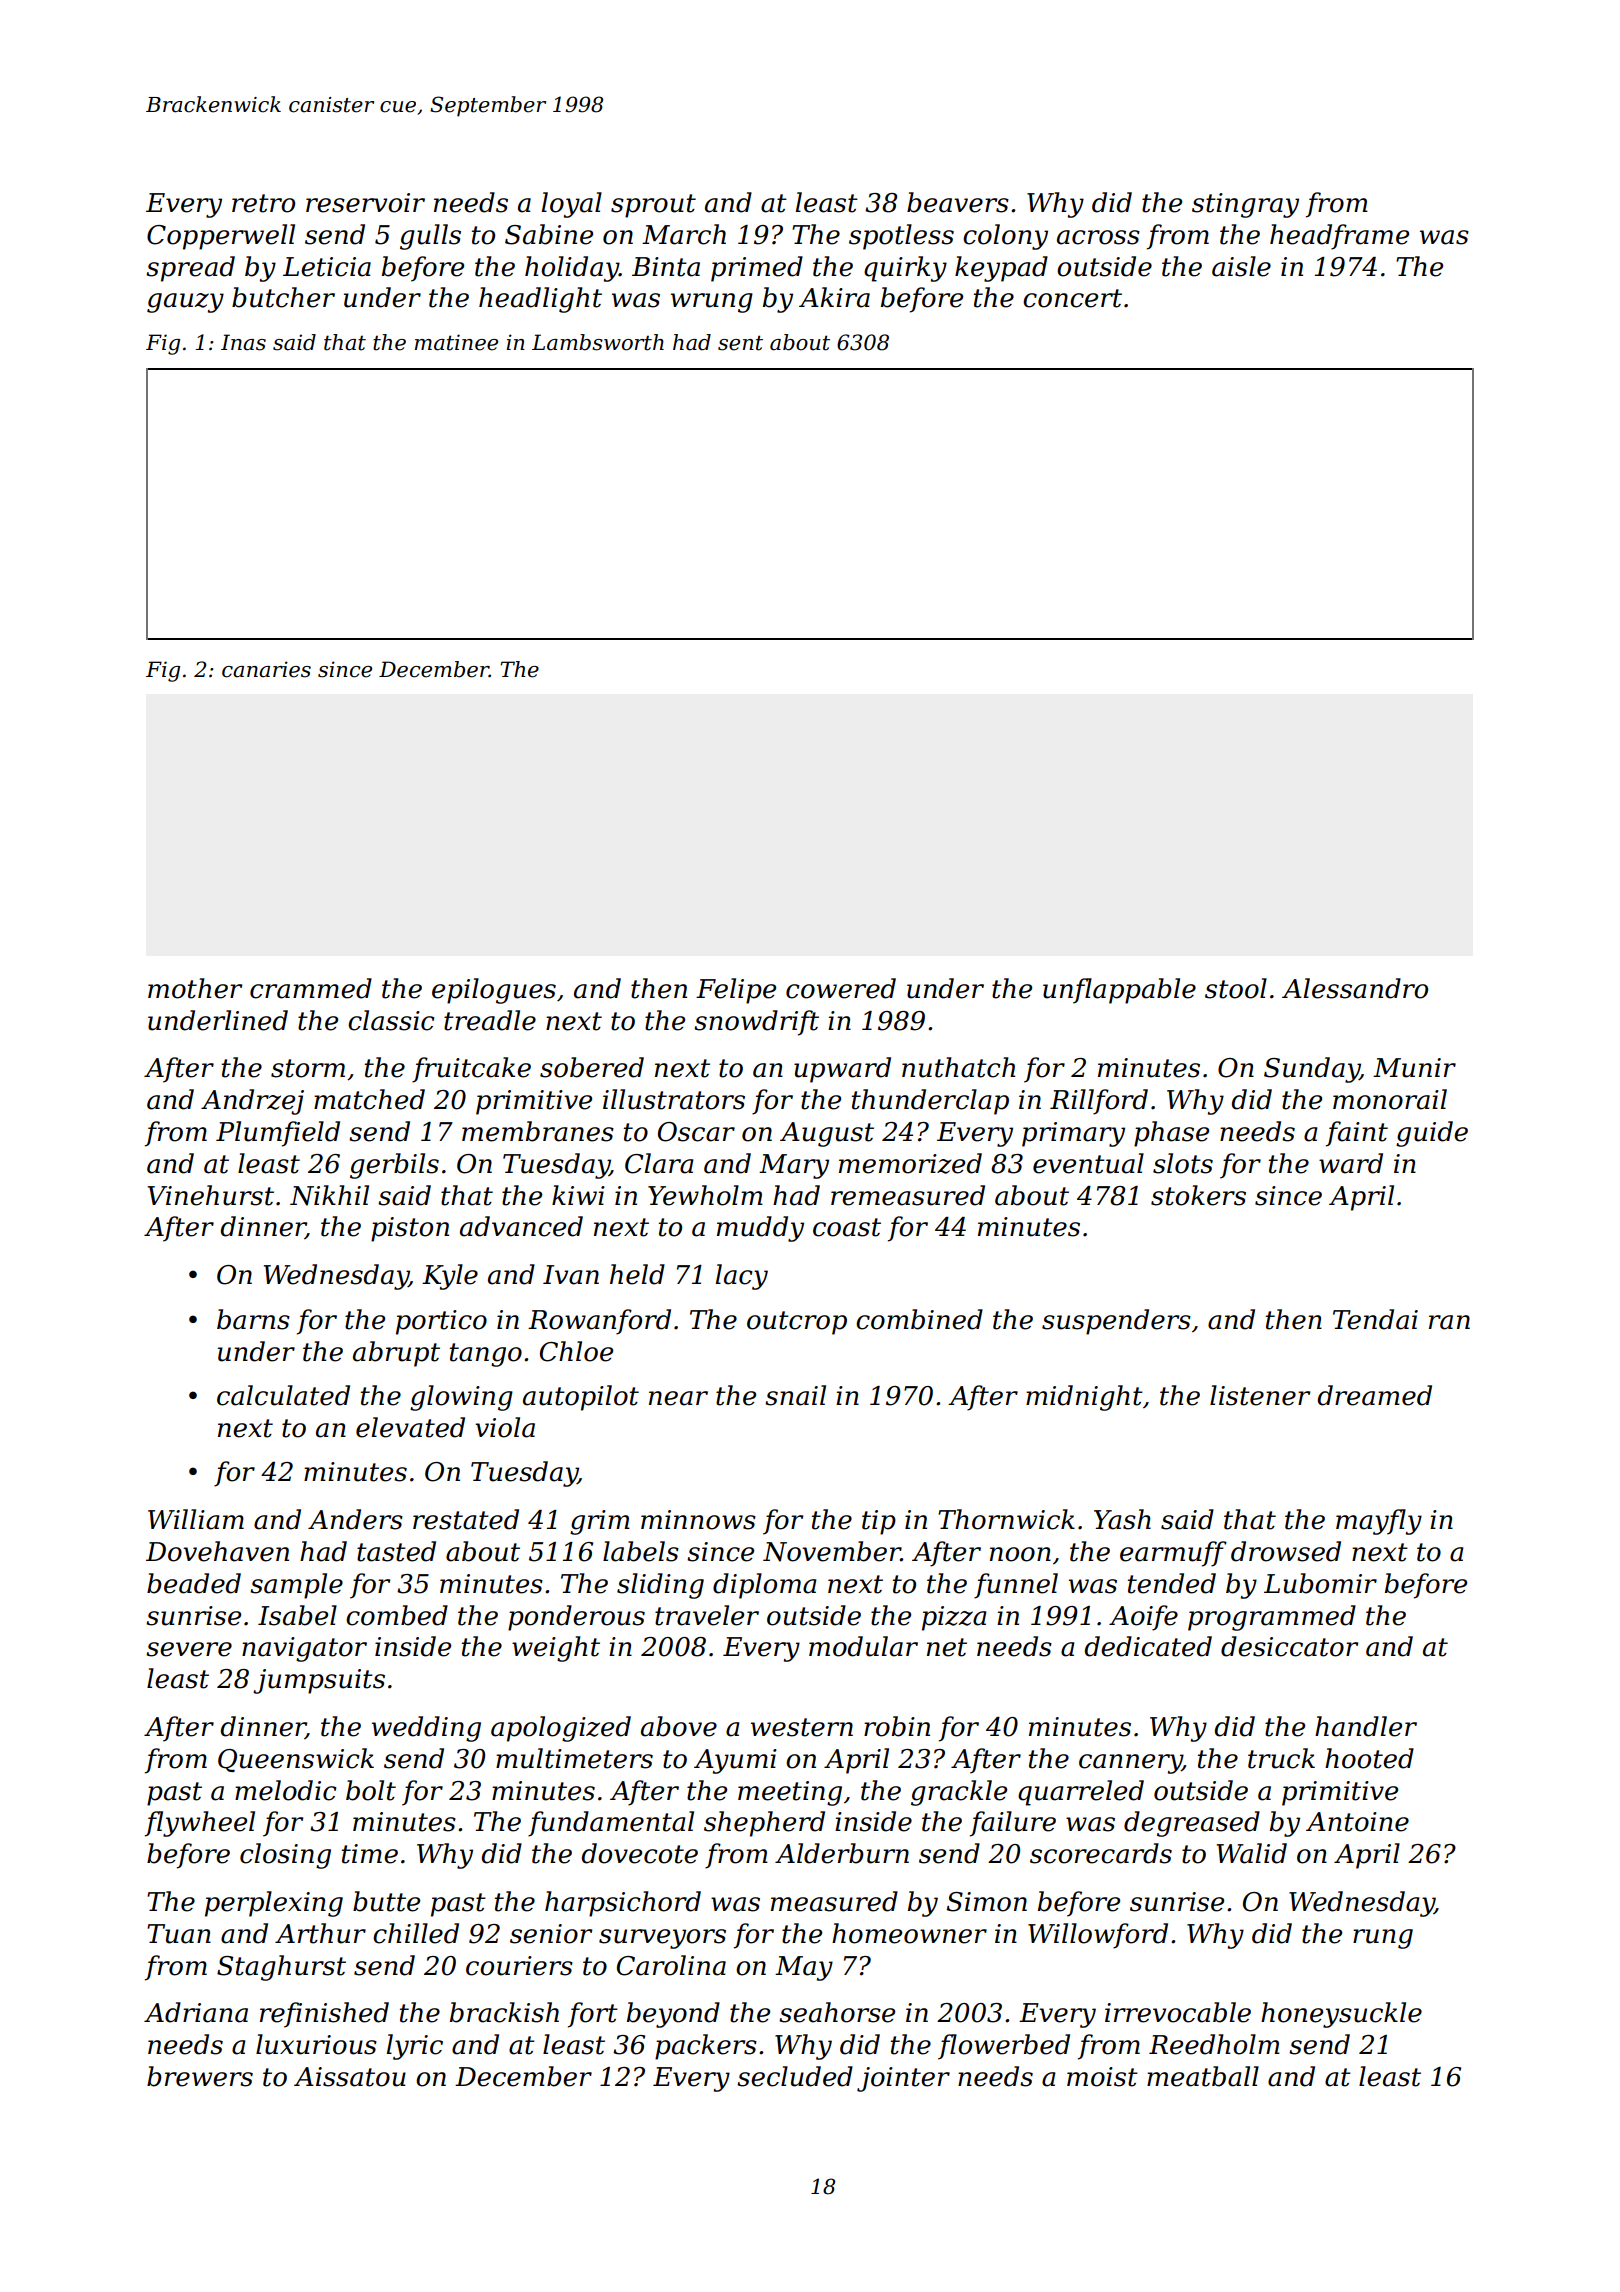 The image size is (1620, 2292). What do you see at coordinates (1236, 988) in the image?
I see `stool` at bounding box center [1236, 988].
